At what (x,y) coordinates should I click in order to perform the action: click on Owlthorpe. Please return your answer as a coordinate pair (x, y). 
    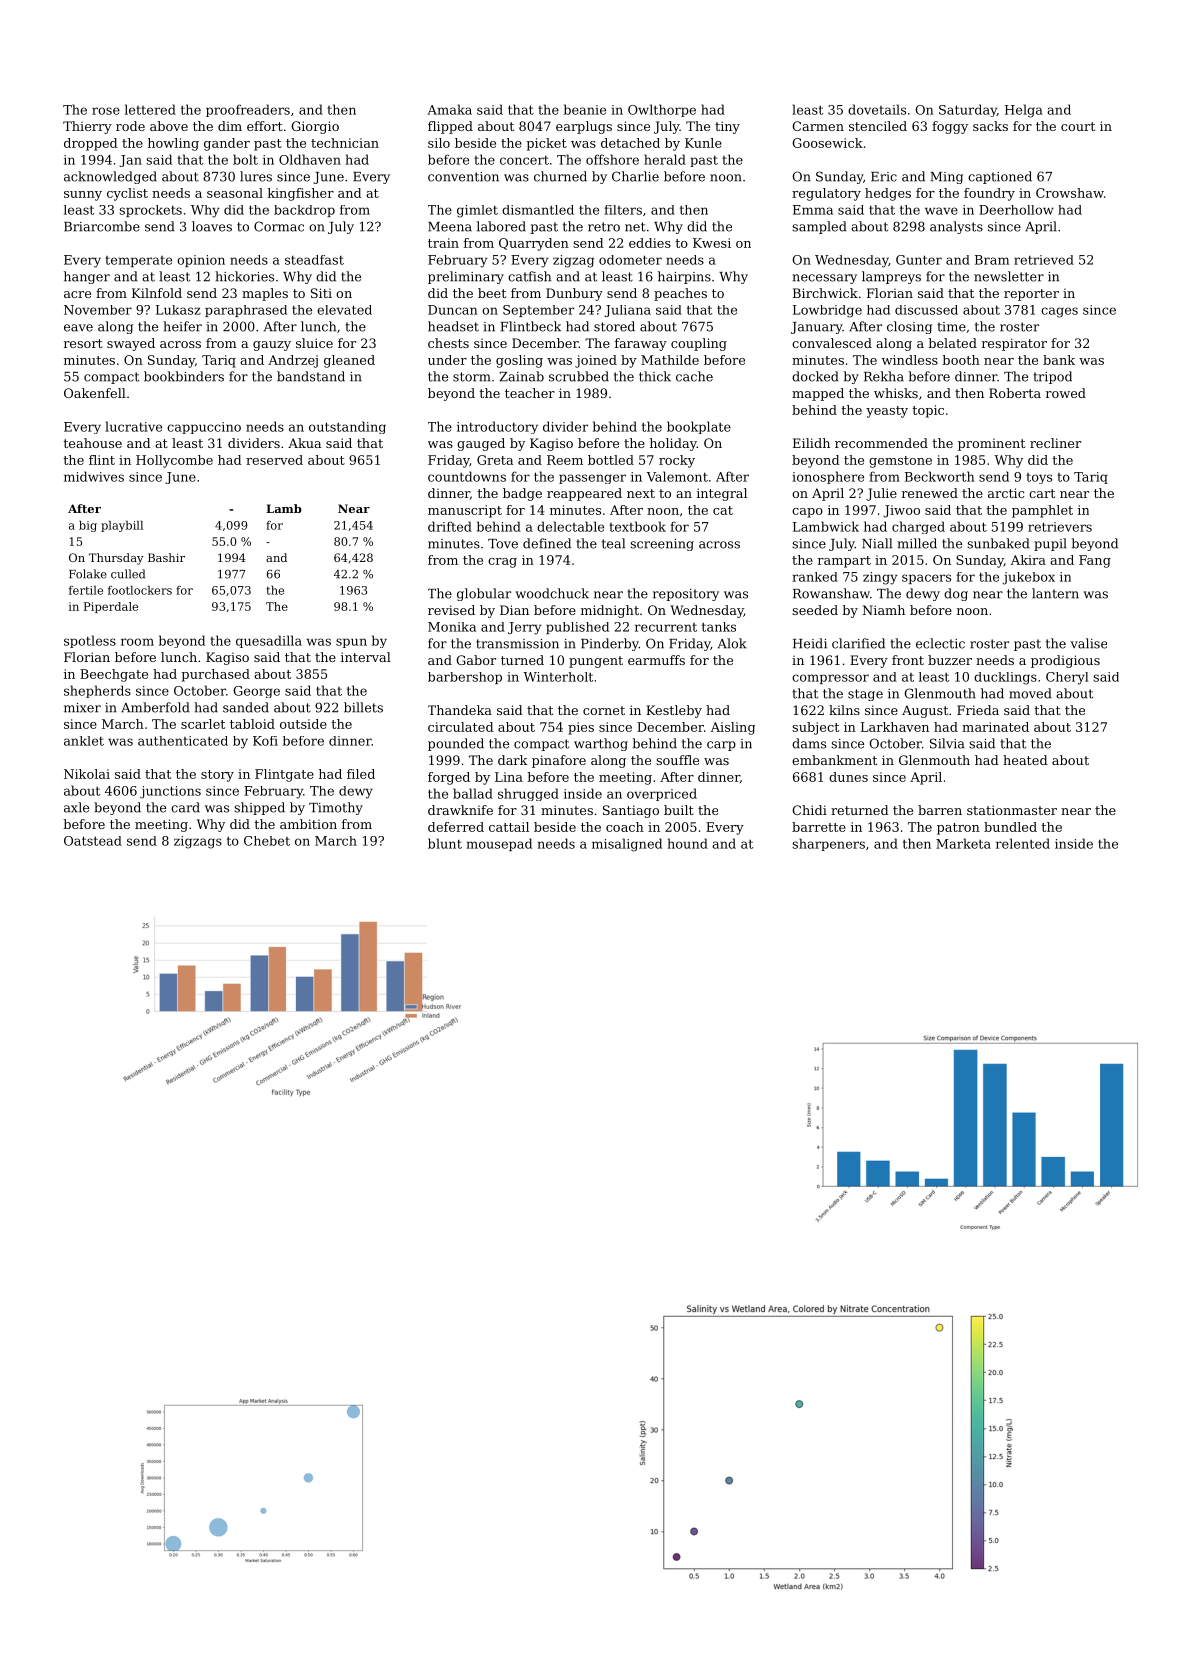
    Looking at the image, I should click on (662, 110).
